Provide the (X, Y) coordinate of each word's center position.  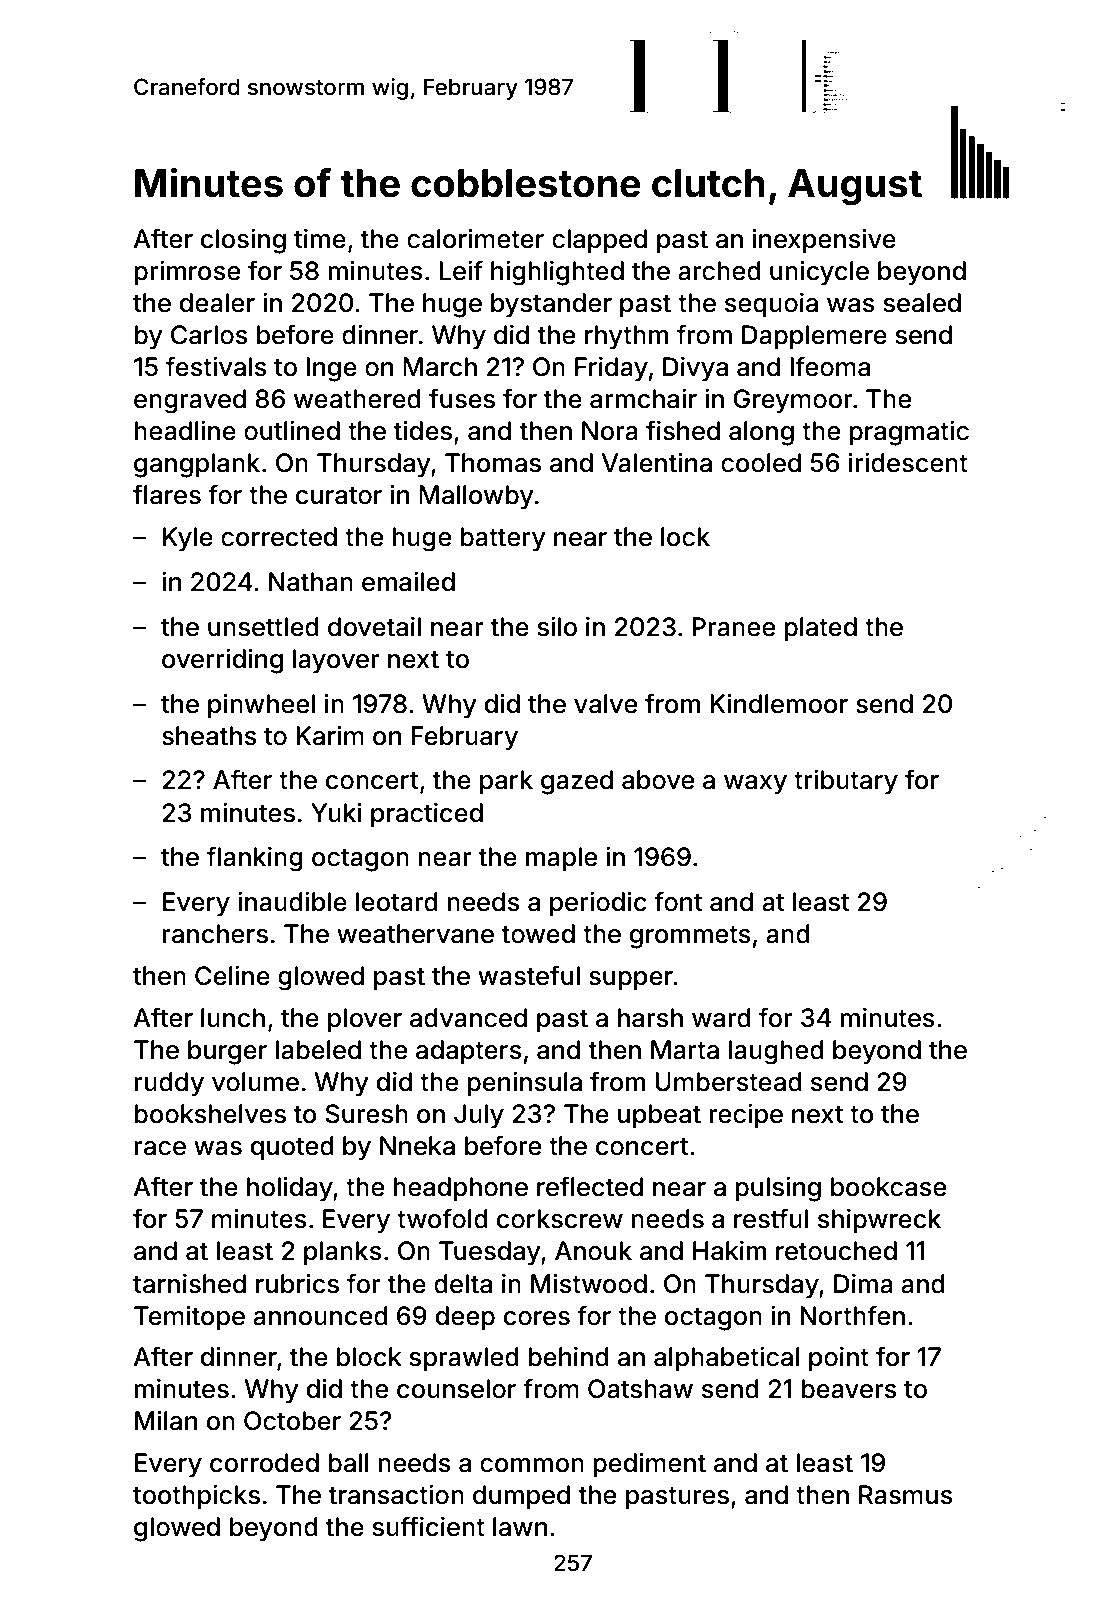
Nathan (311, 582)
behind (568, 1357)
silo (557, 627)
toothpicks (196, 1497)
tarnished (189, 1284)
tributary (846, 782)
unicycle (819, 273)
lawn (520, 1527)
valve (605, 704)
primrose (187, 273)
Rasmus (906, 1495)
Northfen (852, 1315)
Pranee (733, 627)
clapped (599, 241)
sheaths (209, 736)
